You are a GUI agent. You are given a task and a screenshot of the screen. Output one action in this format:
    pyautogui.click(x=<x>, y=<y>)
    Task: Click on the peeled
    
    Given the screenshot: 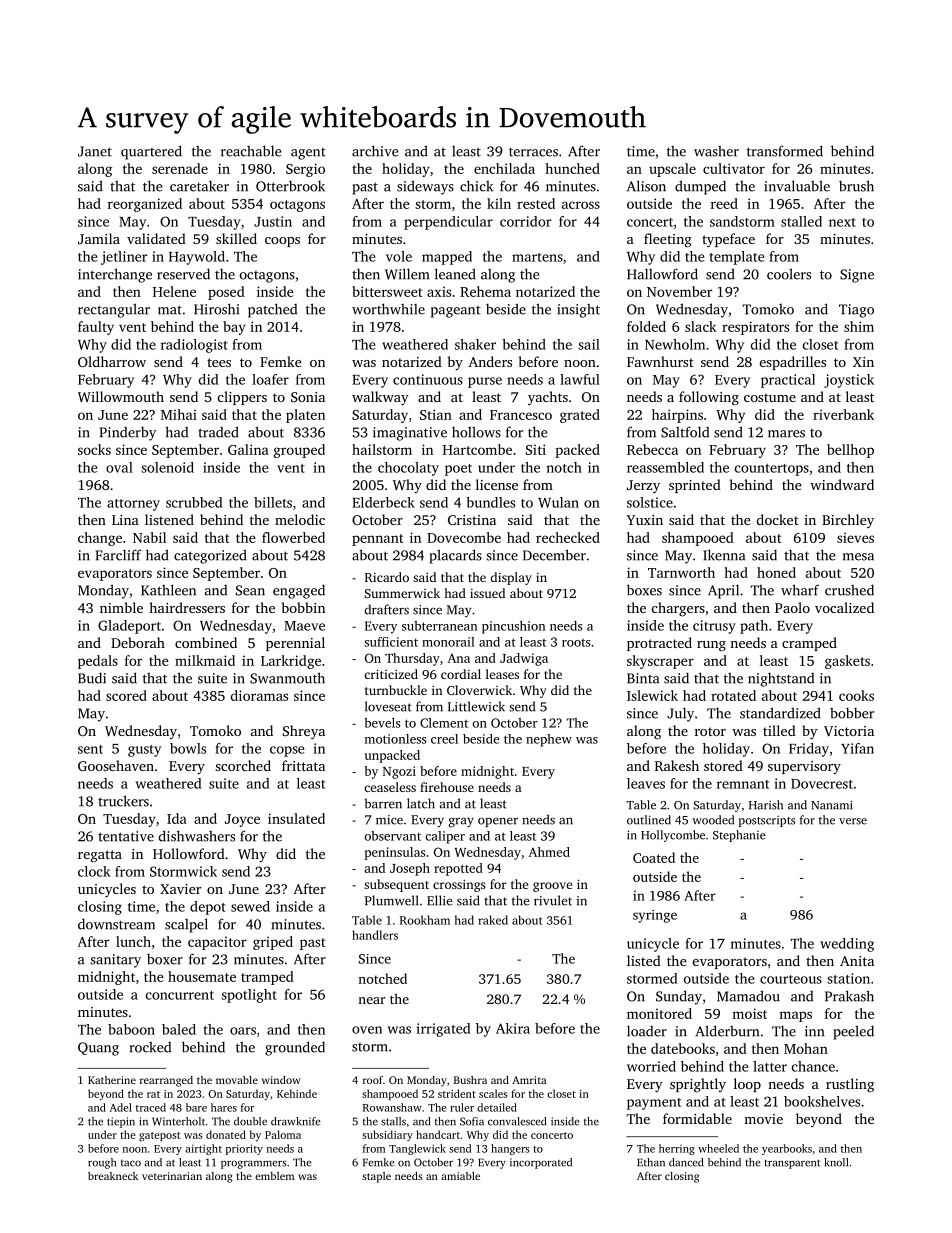 What is the action you would take?
    pyautogui.click(x=853, y=1032)
